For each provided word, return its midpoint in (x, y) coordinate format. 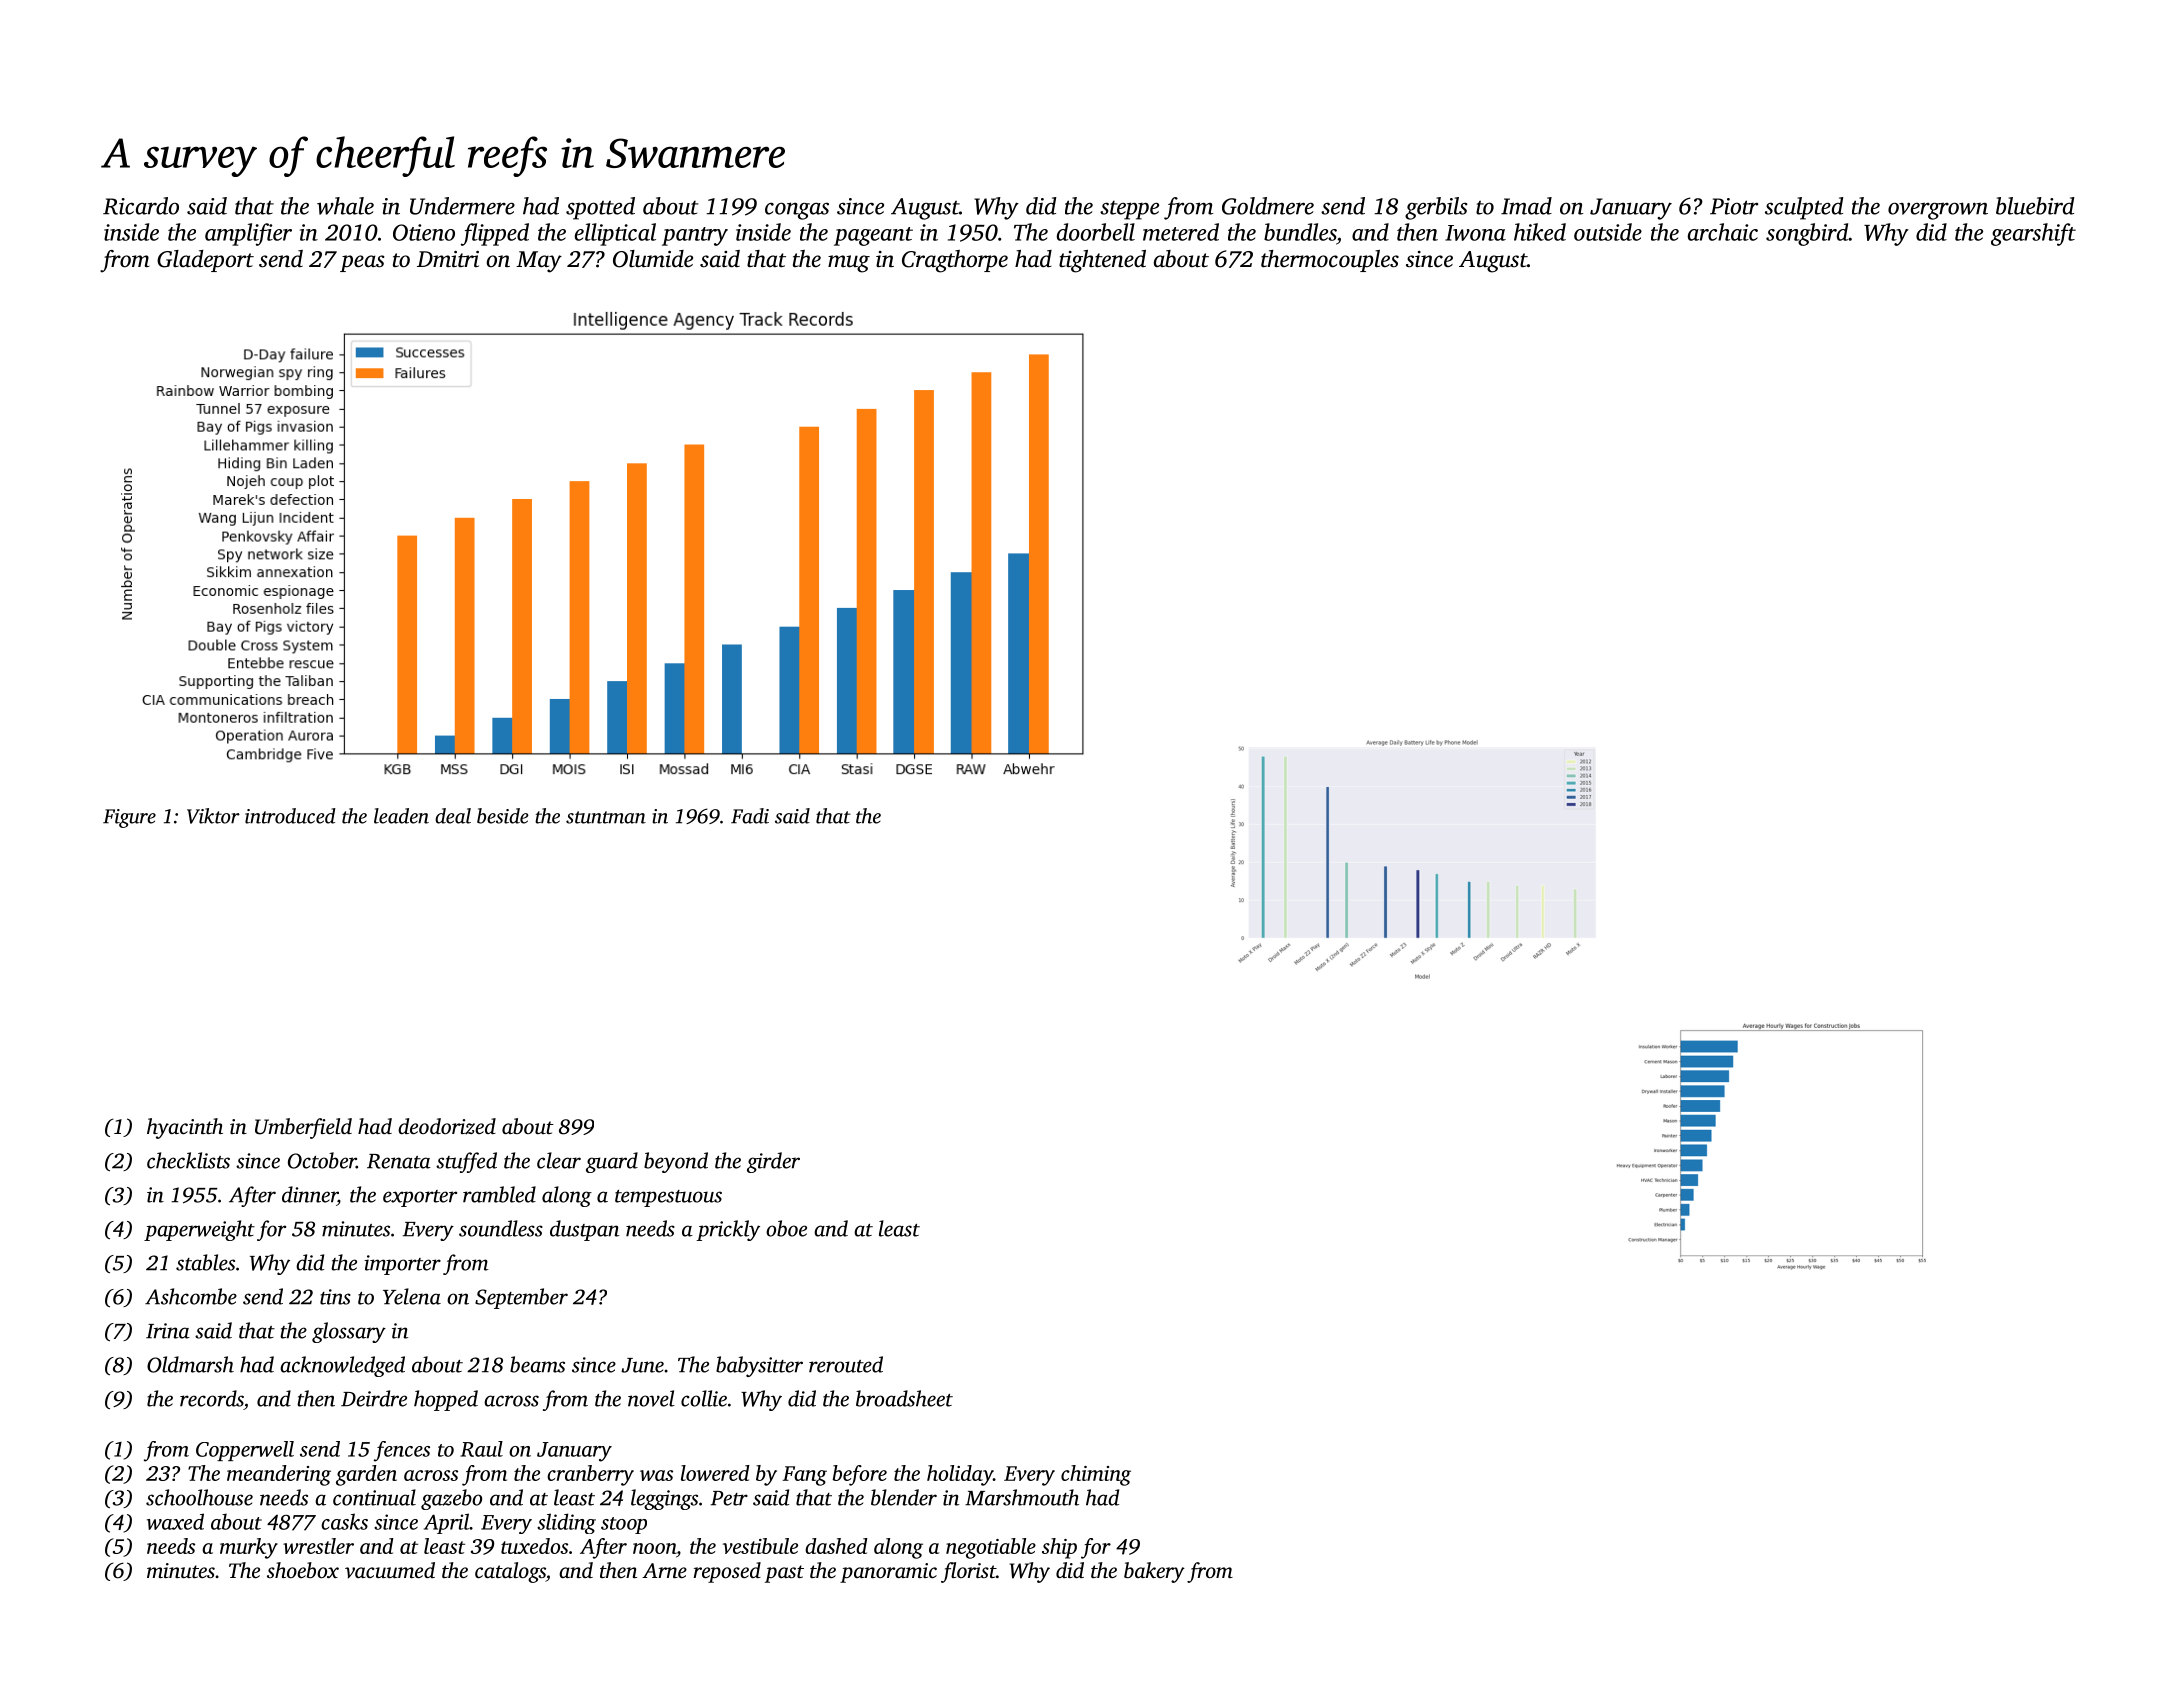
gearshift (2033, 234)
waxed (175, 1521)
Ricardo (141, 206)
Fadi (750, 816)
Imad (1526, 206)
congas (797, 211)
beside (503, 816)
